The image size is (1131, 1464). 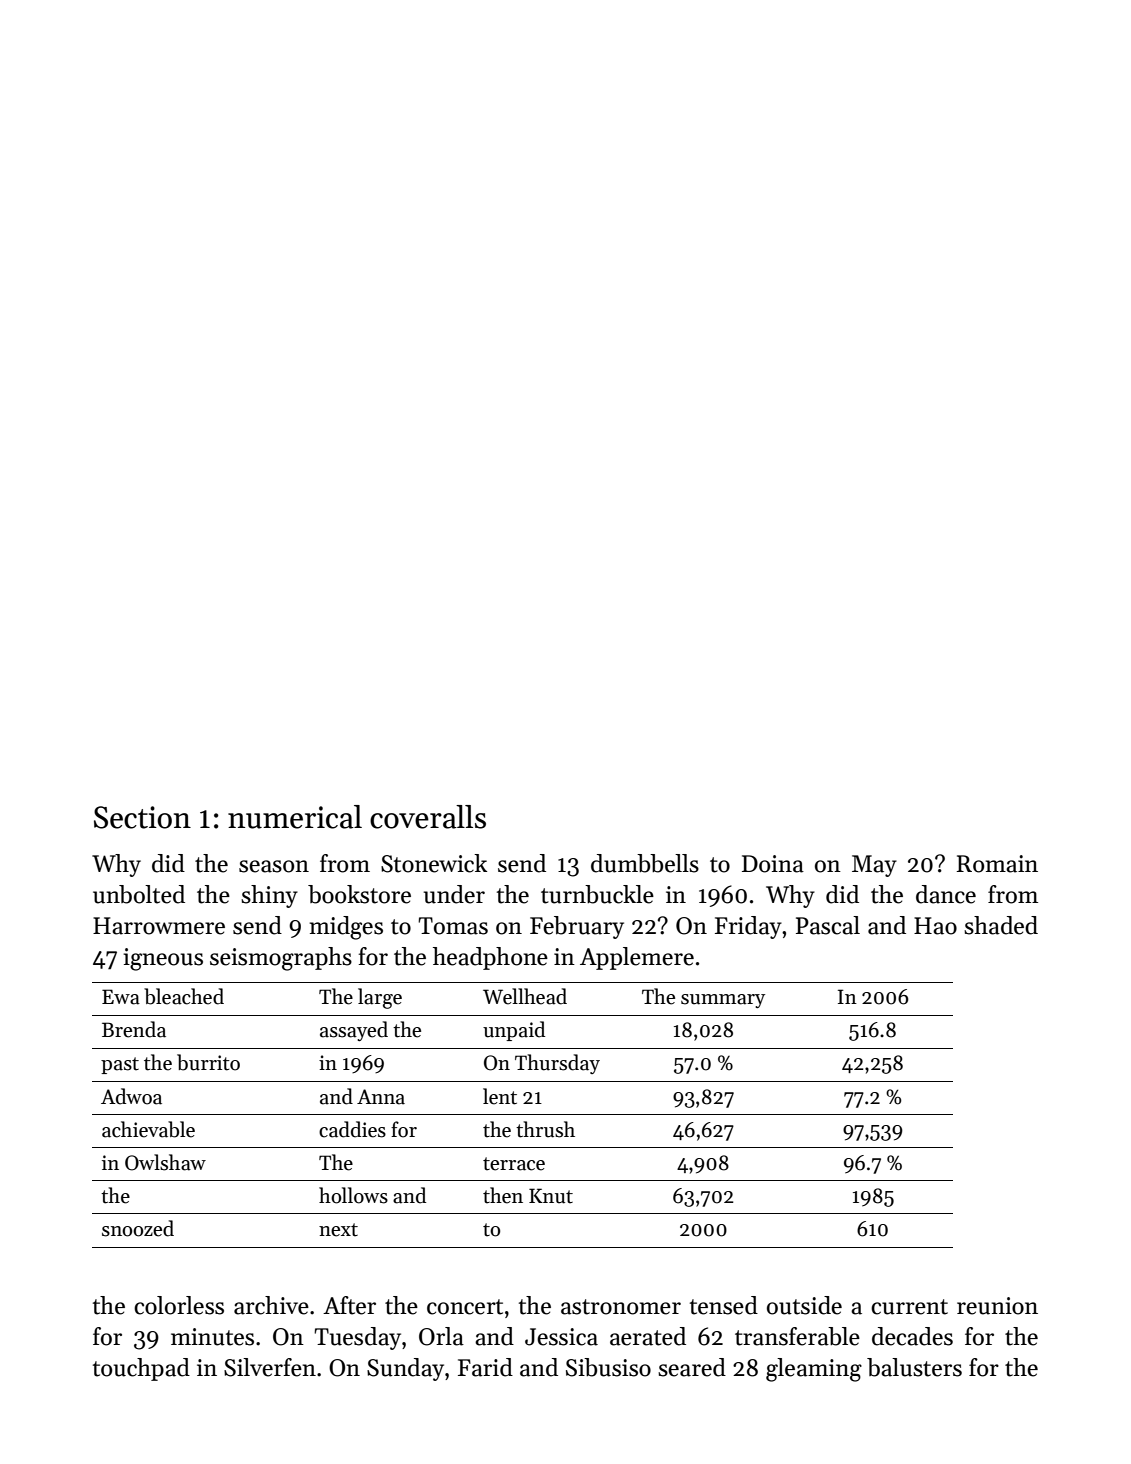 I want to click on hollows, so click(x=353, y=1195).
